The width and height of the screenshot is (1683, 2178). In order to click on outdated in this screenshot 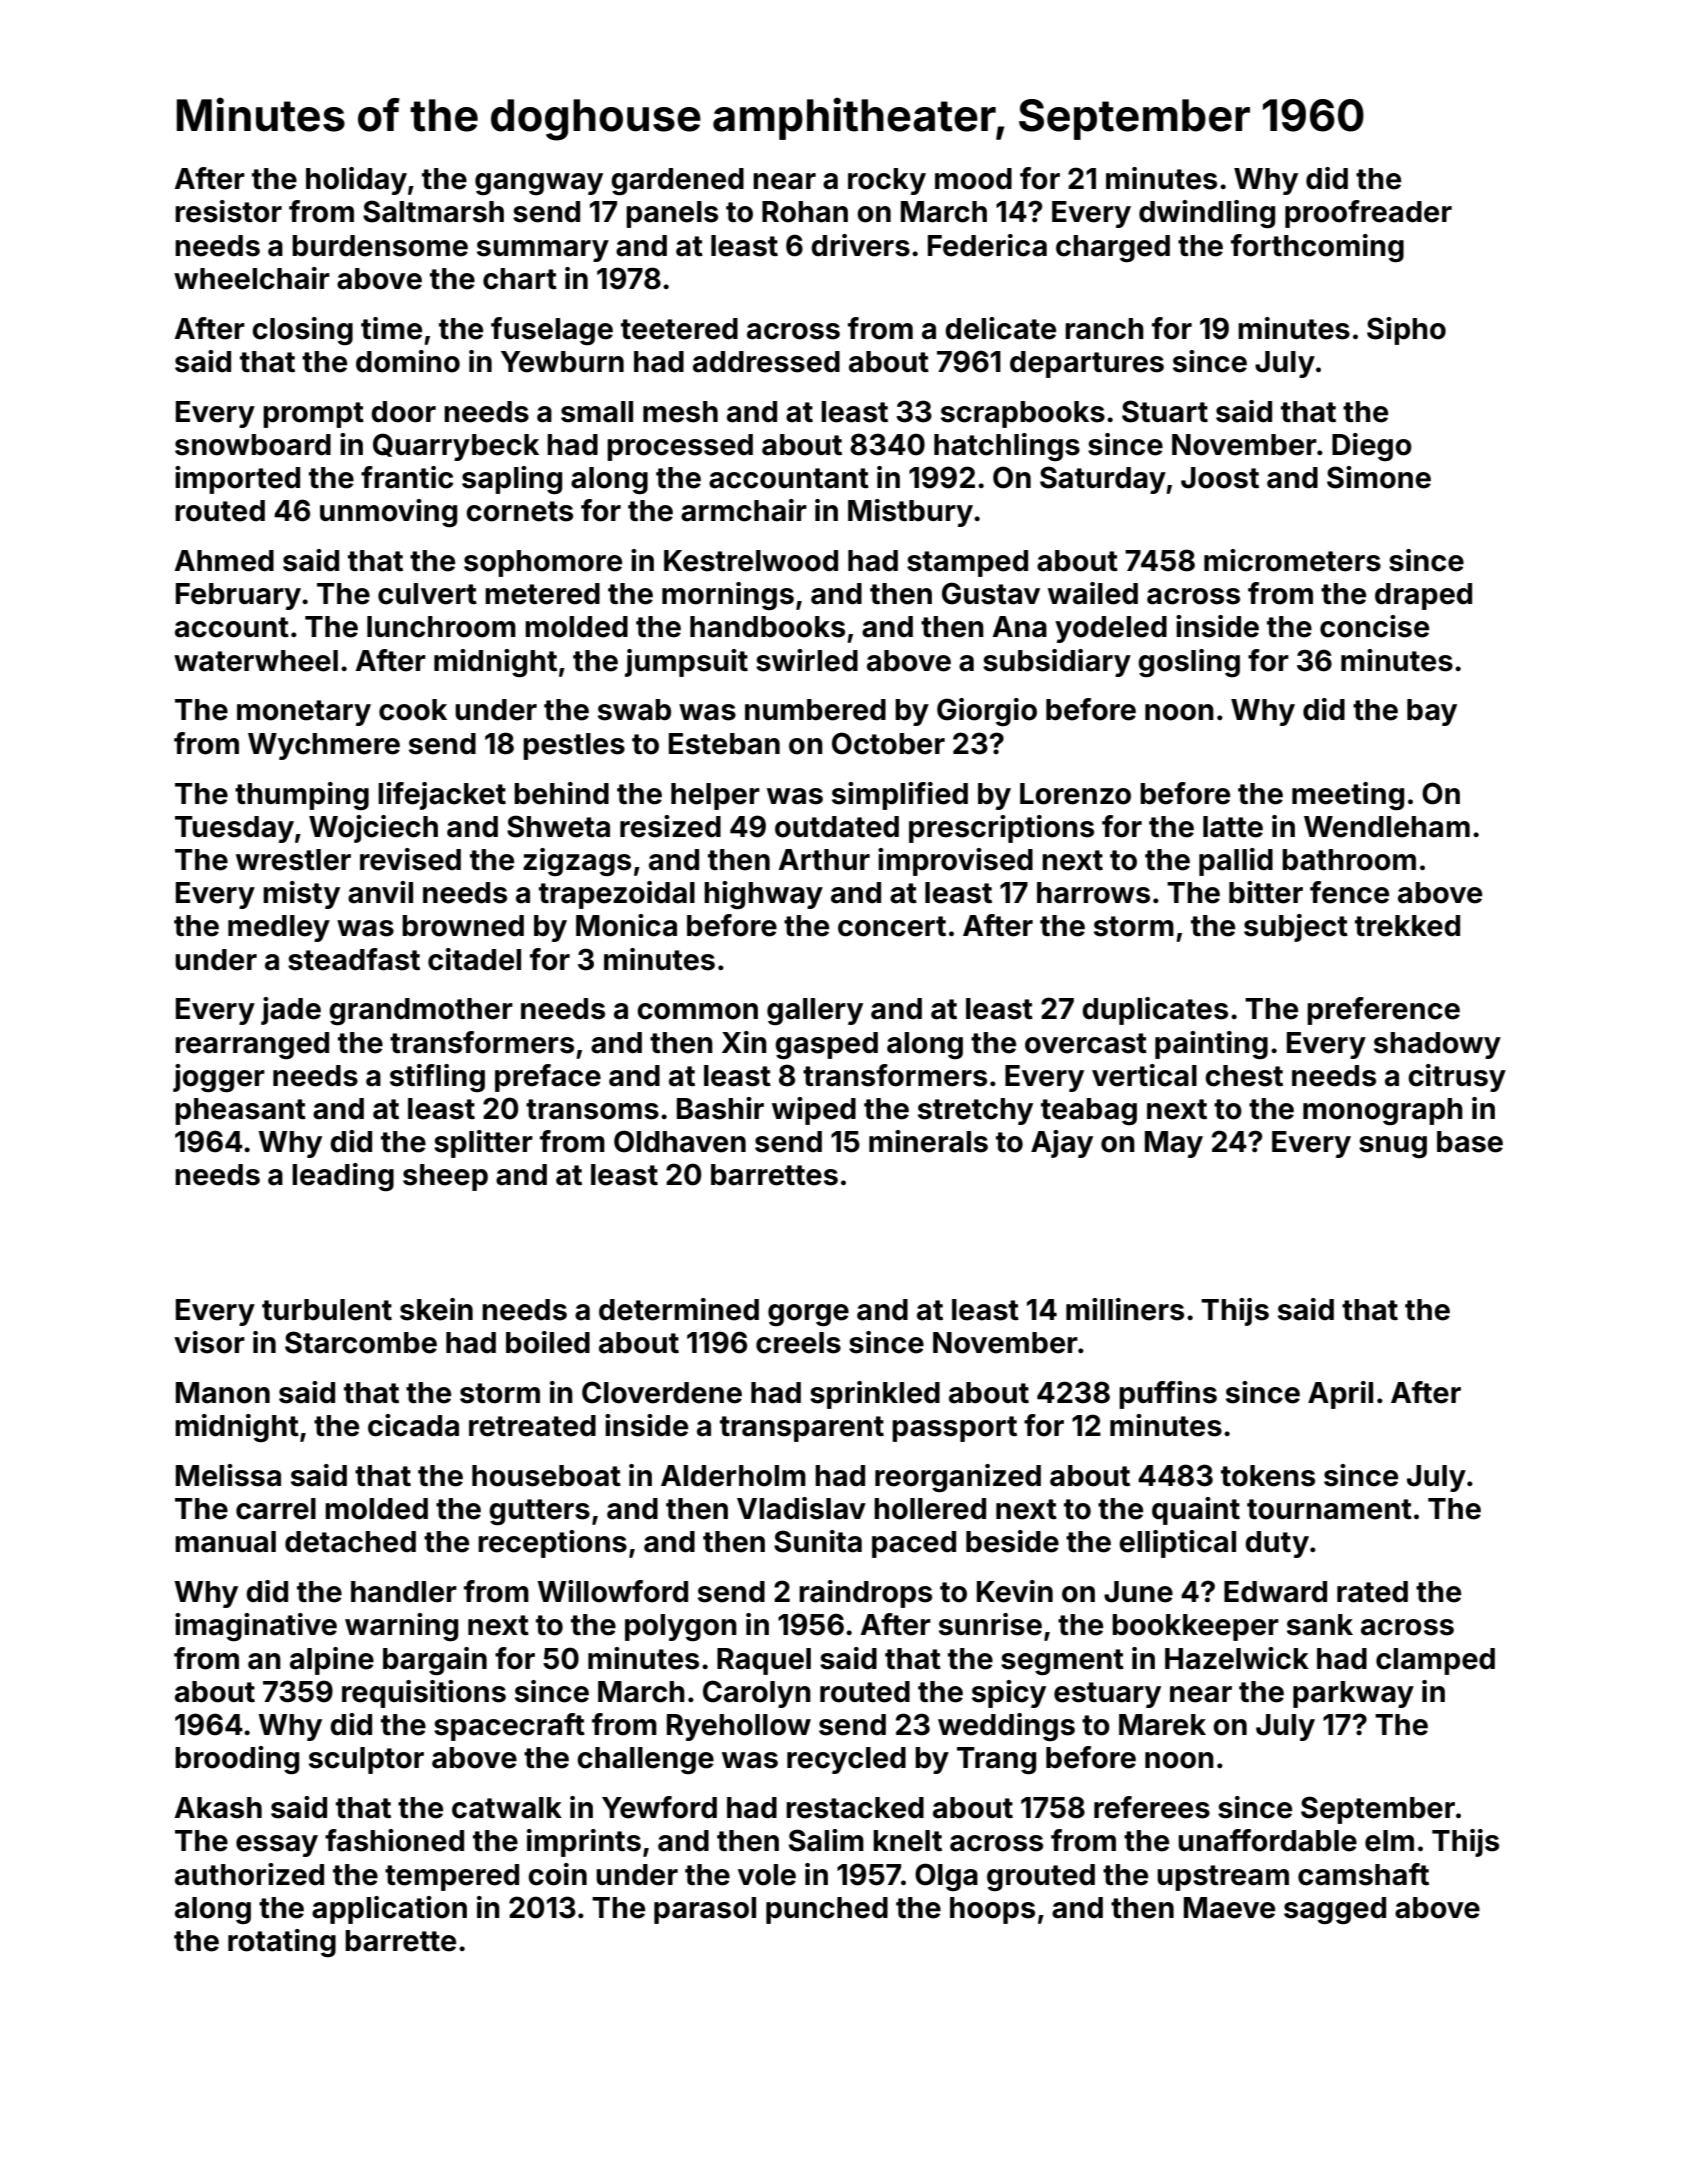, I will do `click(837, 827)`.
